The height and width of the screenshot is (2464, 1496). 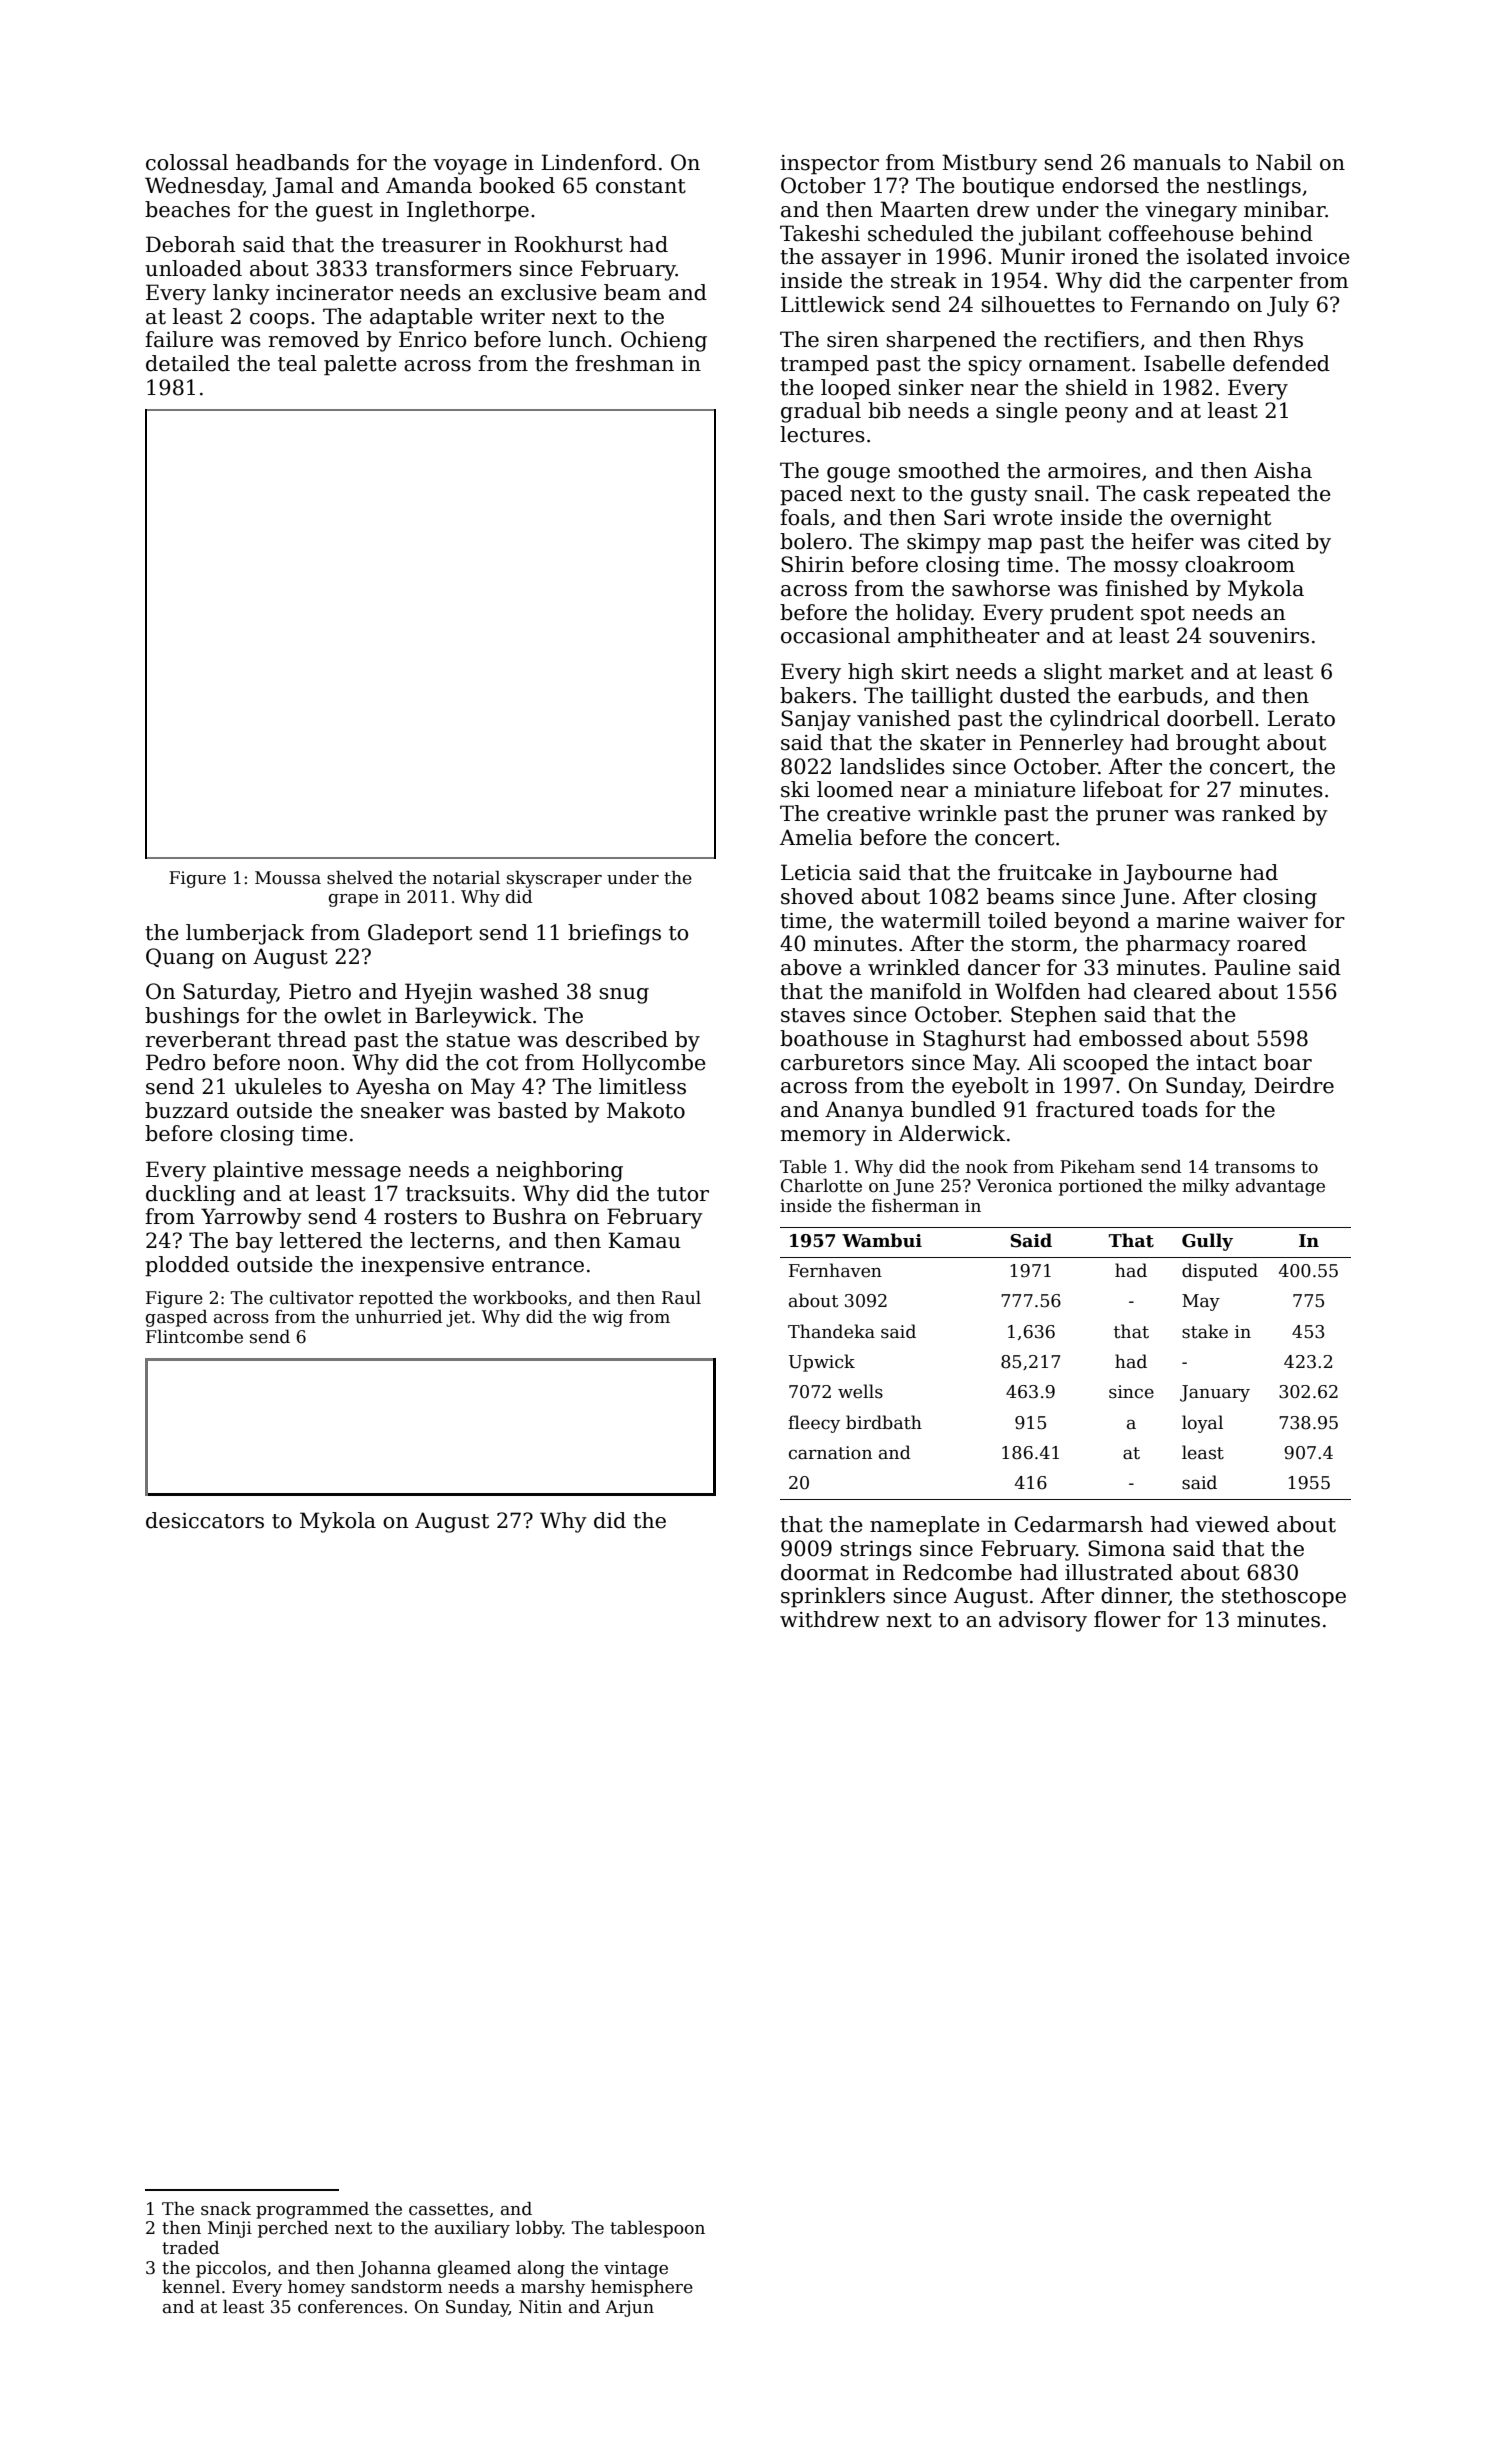 What do you see at coordinates (811, 495) in the screenshot?
I see `paced` at bounding box center [811, 495].
